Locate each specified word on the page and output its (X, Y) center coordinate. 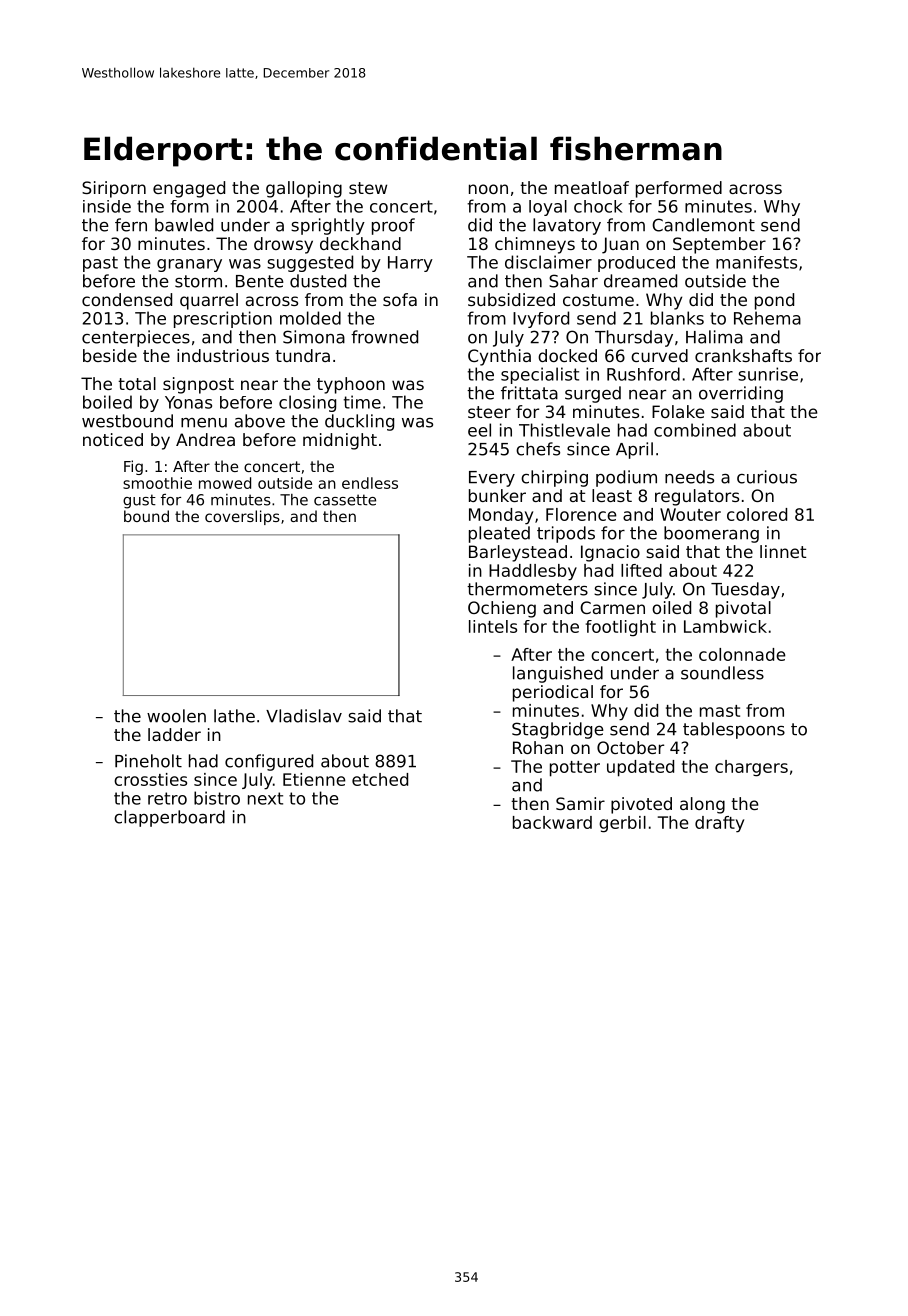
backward (552, 822)
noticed (113, 439)
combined (695, 430)
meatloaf (592, 187)
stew (368, 188)
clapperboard (169, 818)
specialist (540, 375)
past (100, 264)
